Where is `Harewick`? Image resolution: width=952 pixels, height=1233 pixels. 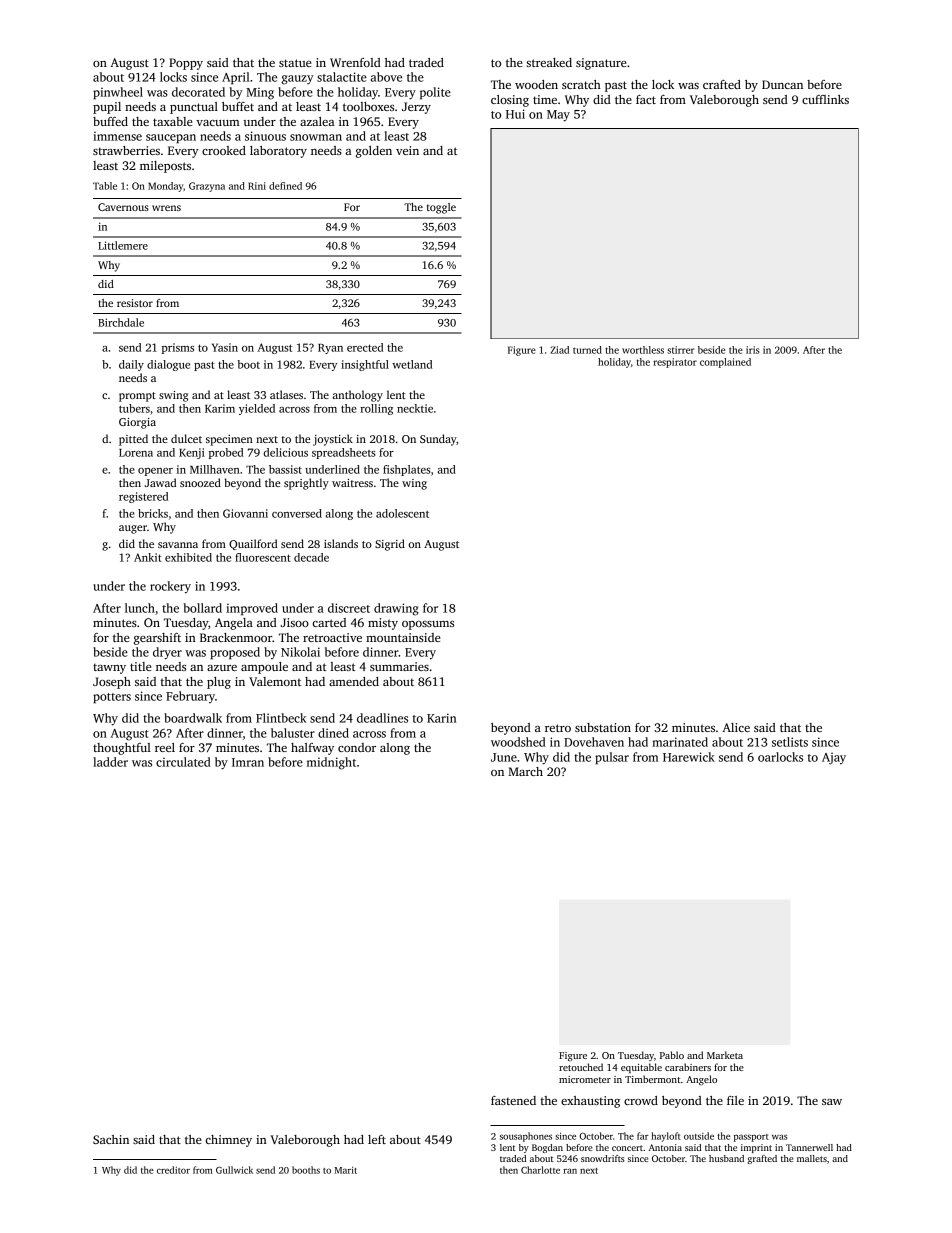
Harewick is located at coordinates (689, 757).
